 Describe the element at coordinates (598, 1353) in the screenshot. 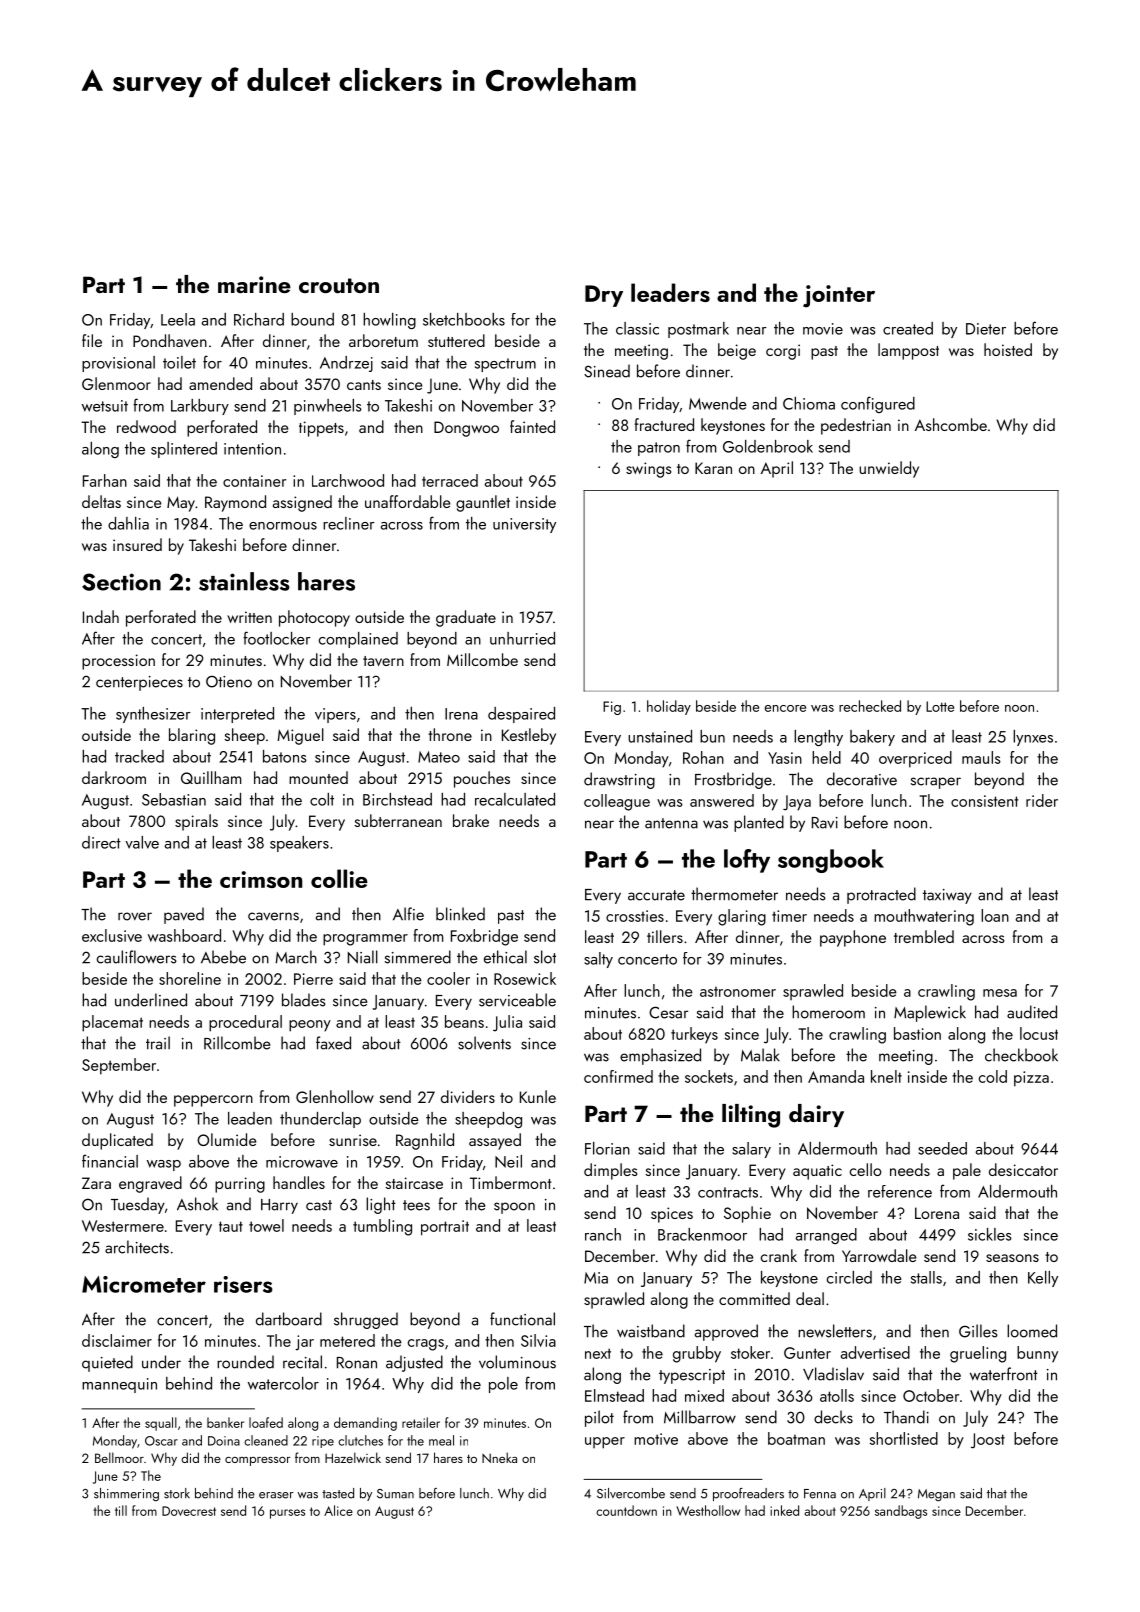

I see `next` at that location.
